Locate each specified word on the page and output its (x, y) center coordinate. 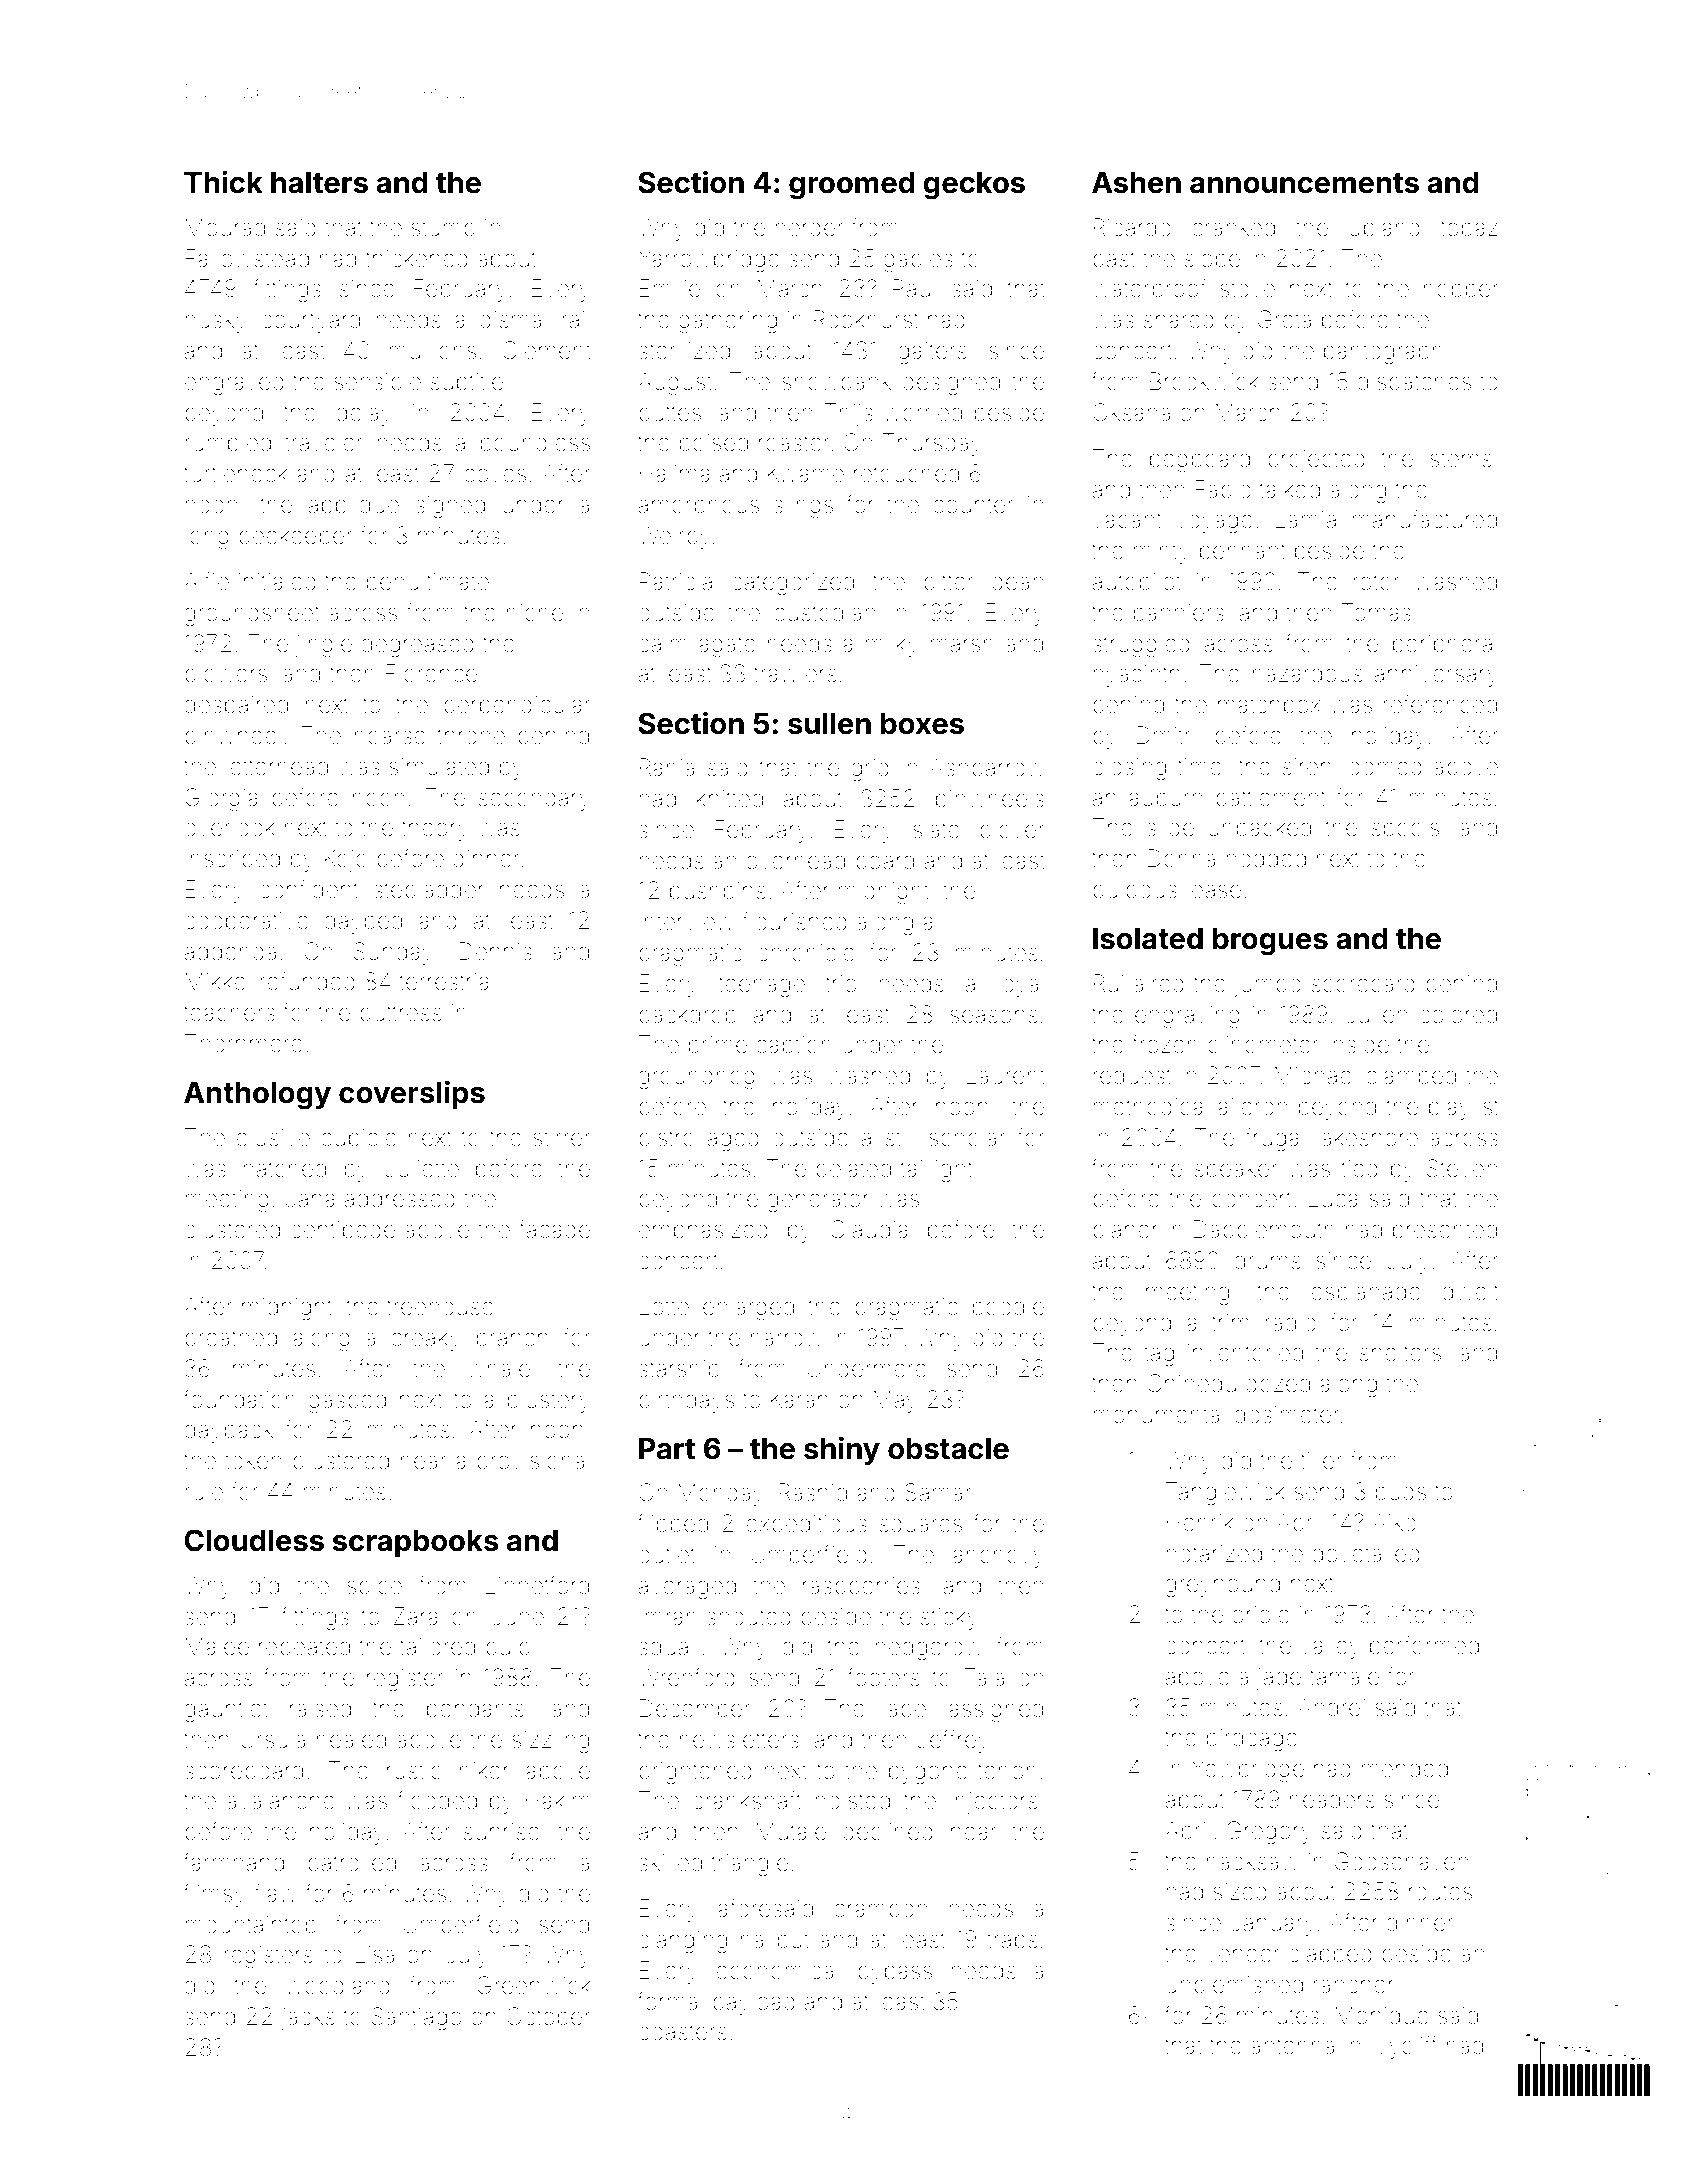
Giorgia (221, 799)
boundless (535, 443)
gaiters (932, 353)
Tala (984, 1677)
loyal (1020, 985)
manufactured (1425, 519)
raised (320, 1708)
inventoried (1245, 1353)
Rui (1108, 983)
